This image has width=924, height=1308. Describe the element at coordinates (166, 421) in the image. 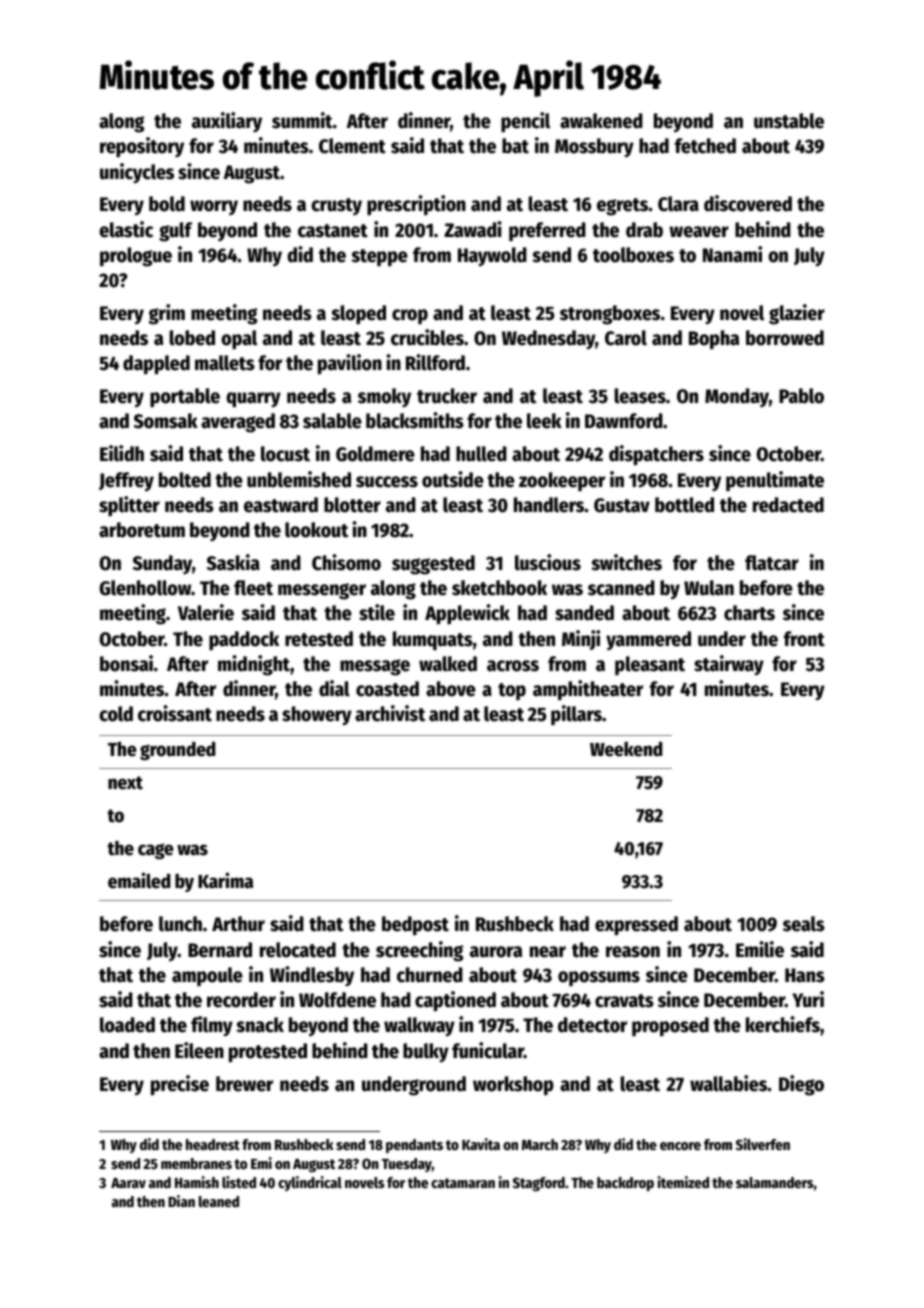

I see `Somsak` at that location.
